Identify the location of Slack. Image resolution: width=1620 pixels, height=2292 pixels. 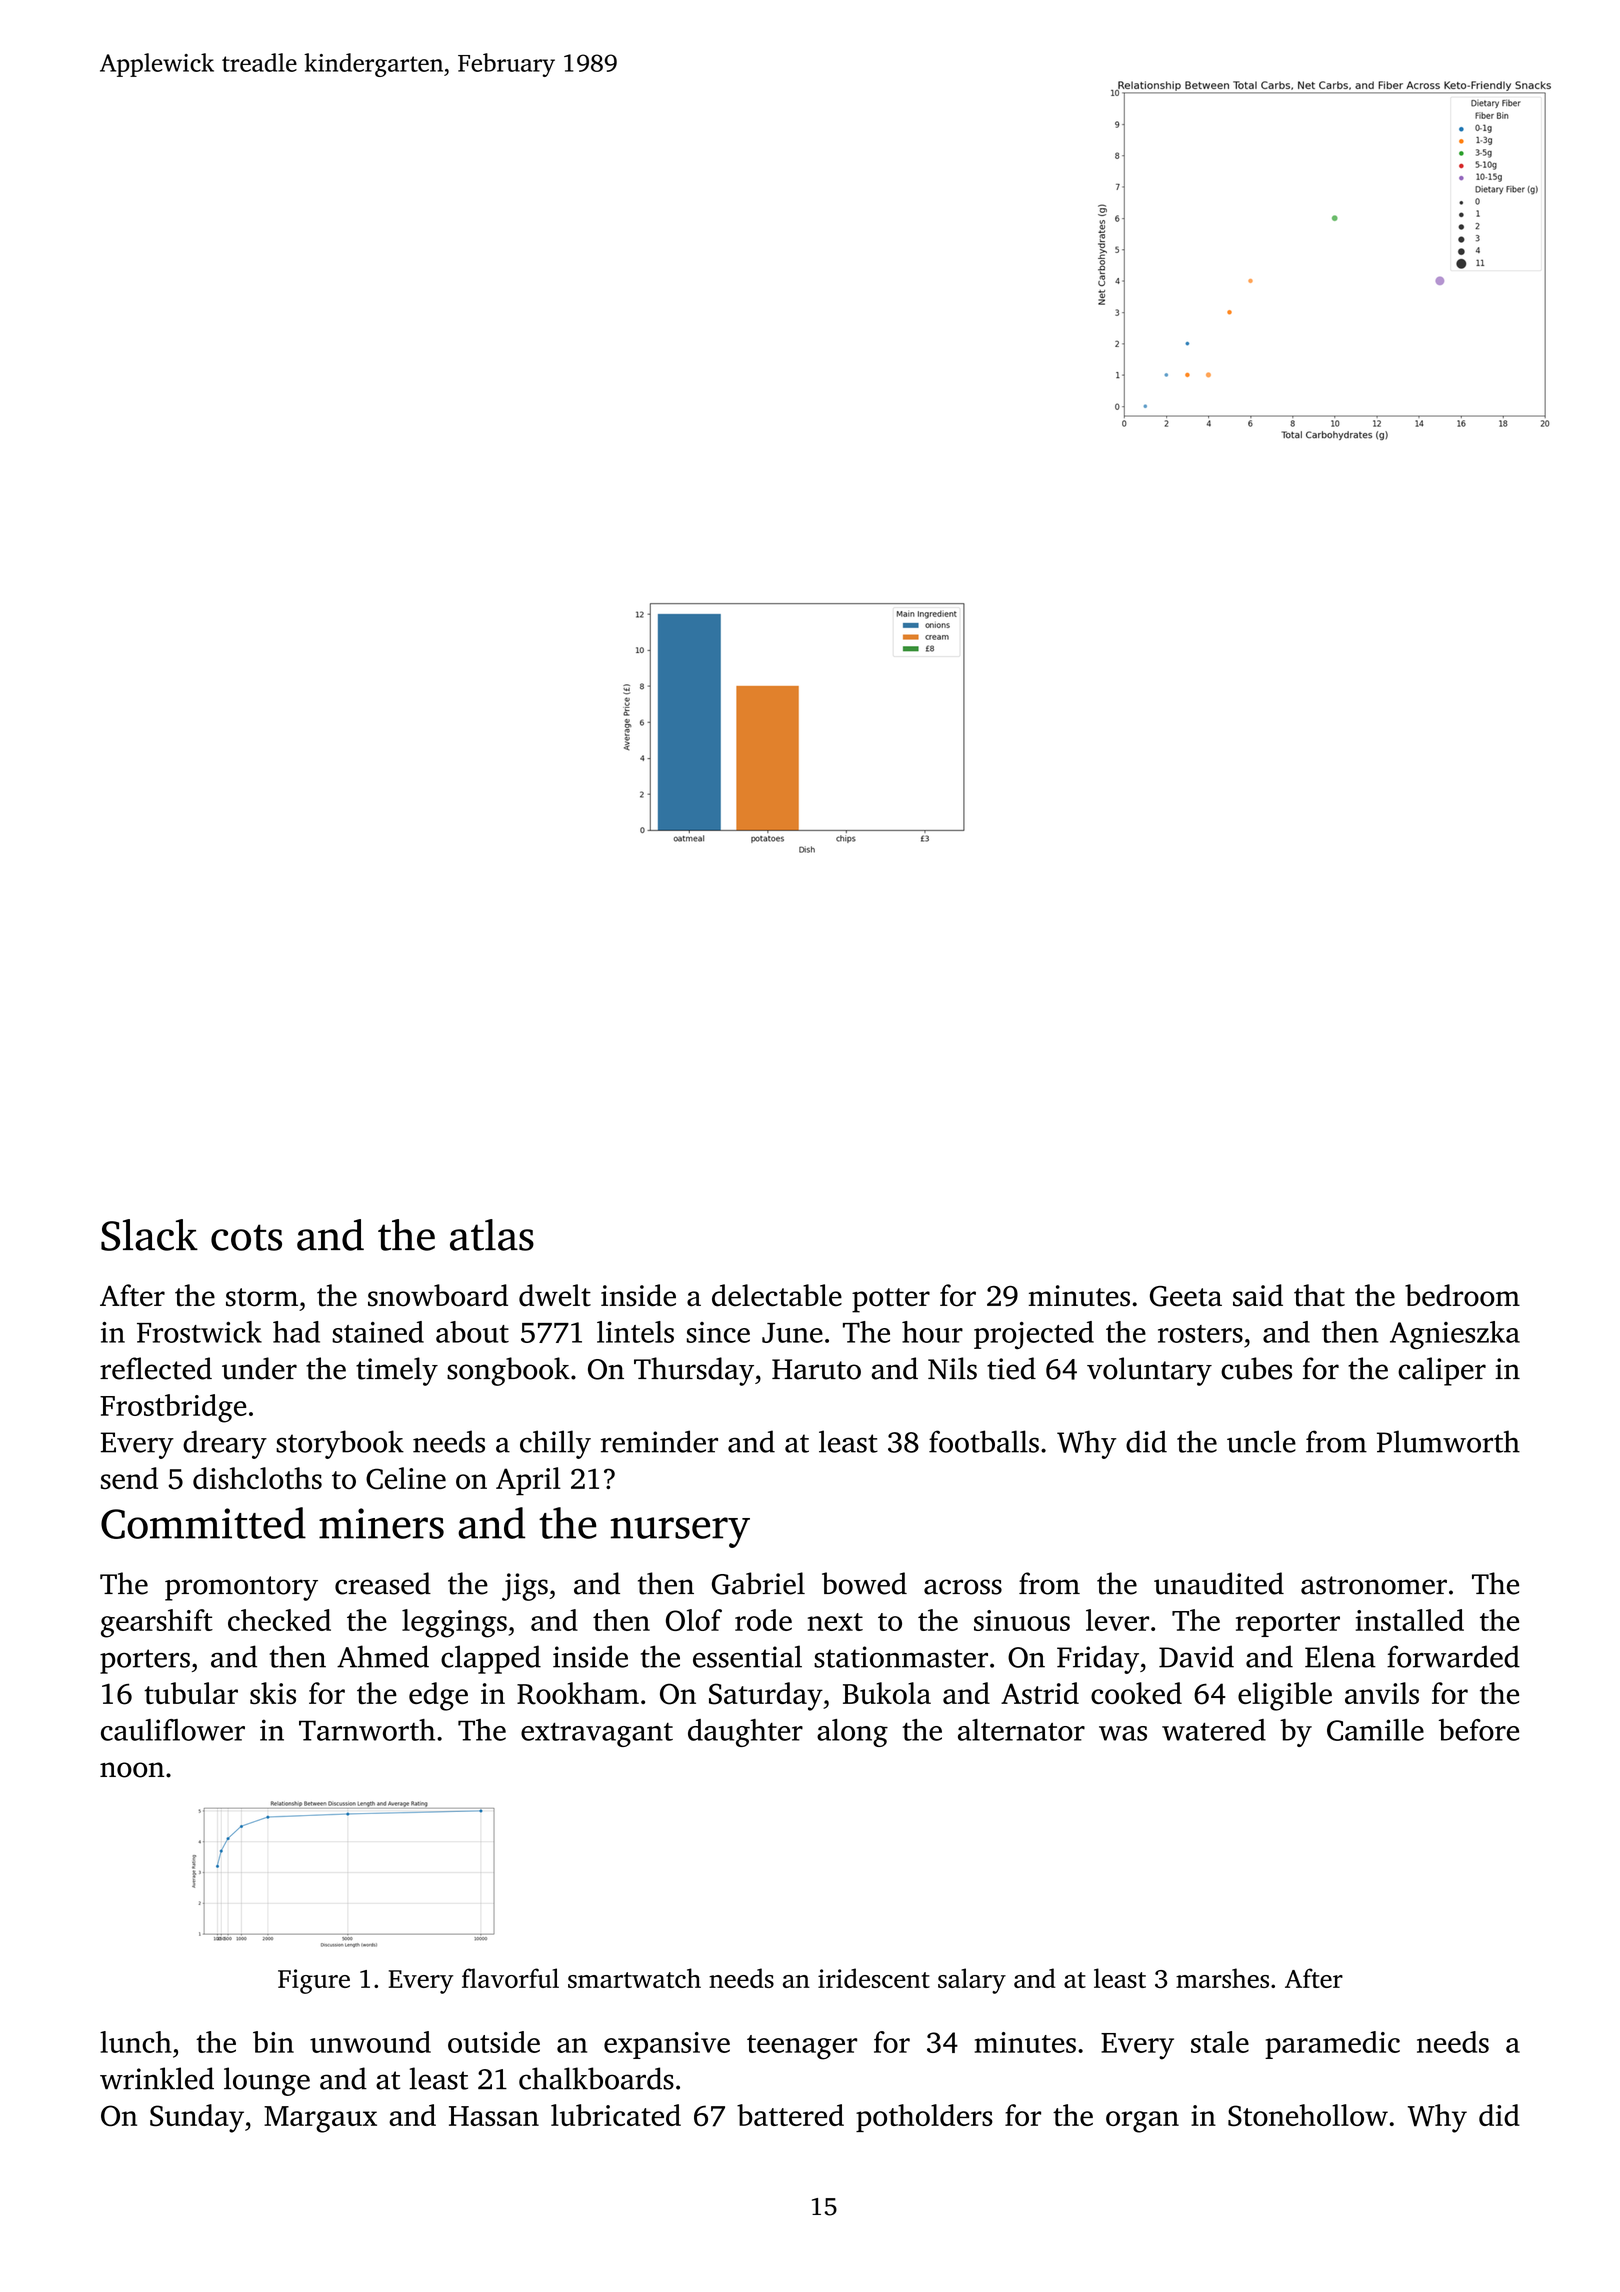
(149, 1235).
